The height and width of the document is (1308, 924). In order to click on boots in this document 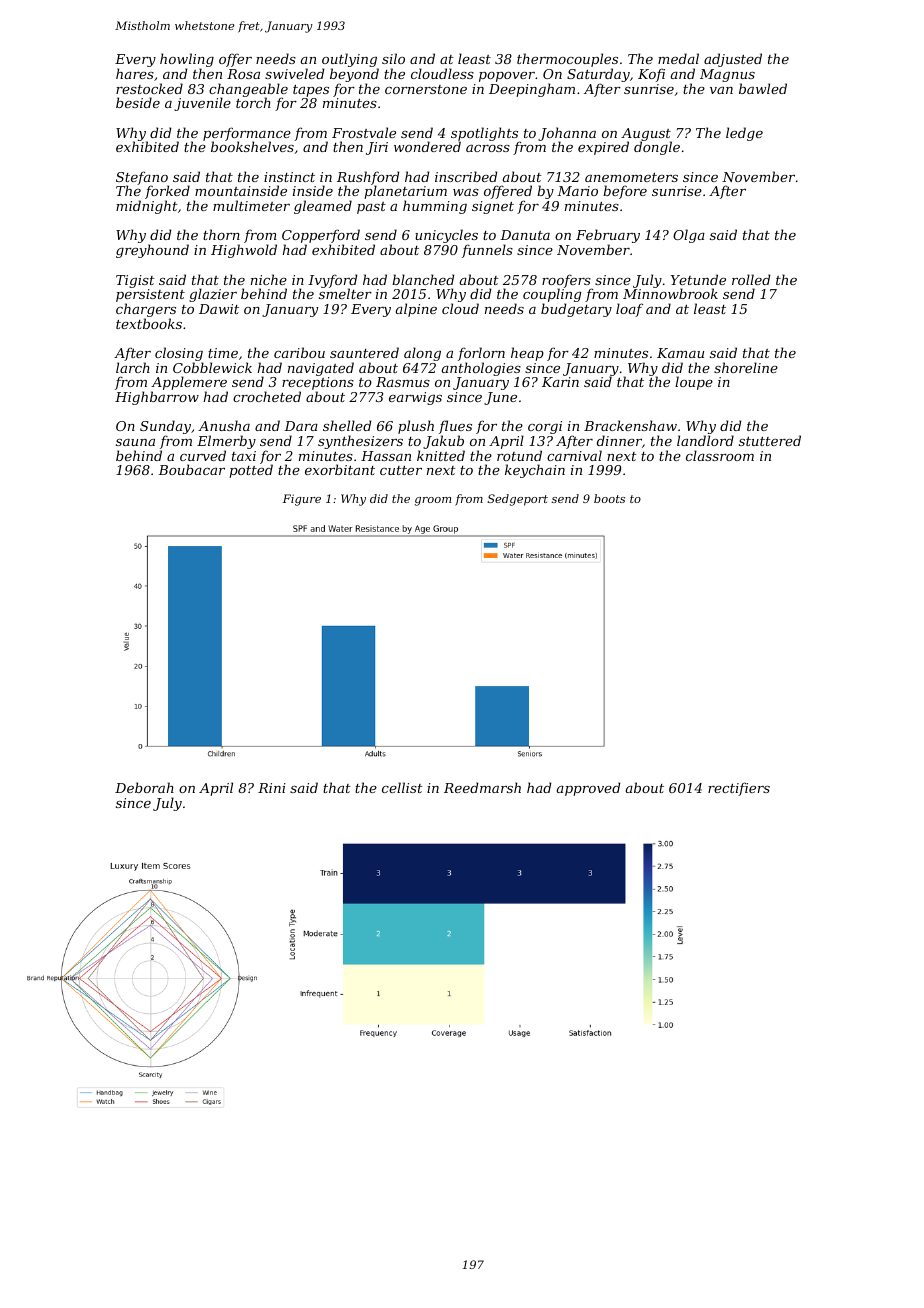, I will do `click(609, 498)`.
